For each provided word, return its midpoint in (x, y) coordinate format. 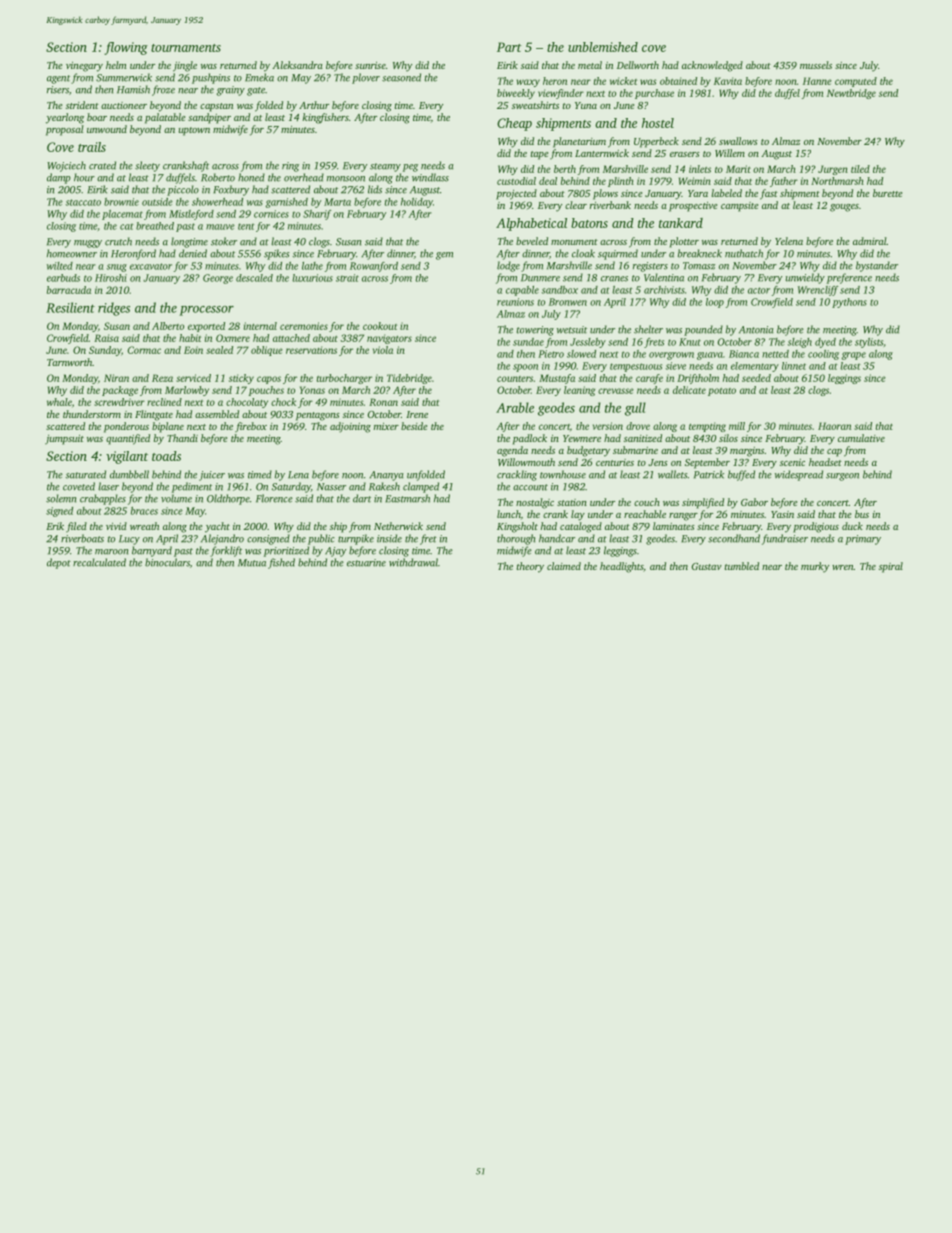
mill (737, 426)
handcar (557, 538)
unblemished (603, 47)
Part (509, 47)
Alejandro (222, 539)
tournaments (186, 48)
